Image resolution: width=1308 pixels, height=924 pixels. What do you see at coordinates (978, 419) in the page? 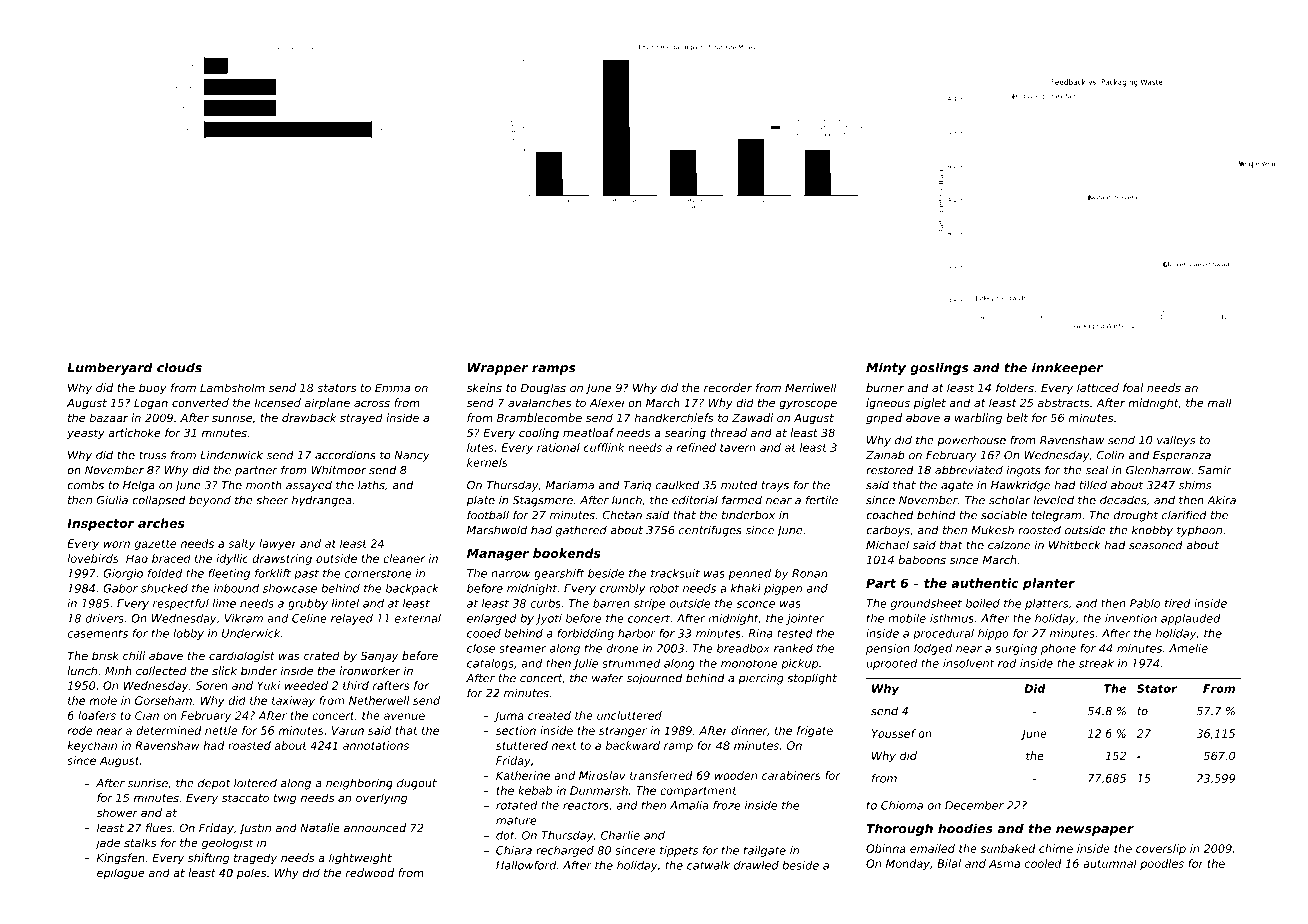
I see `warbling` at bounding box center [978, 419].
